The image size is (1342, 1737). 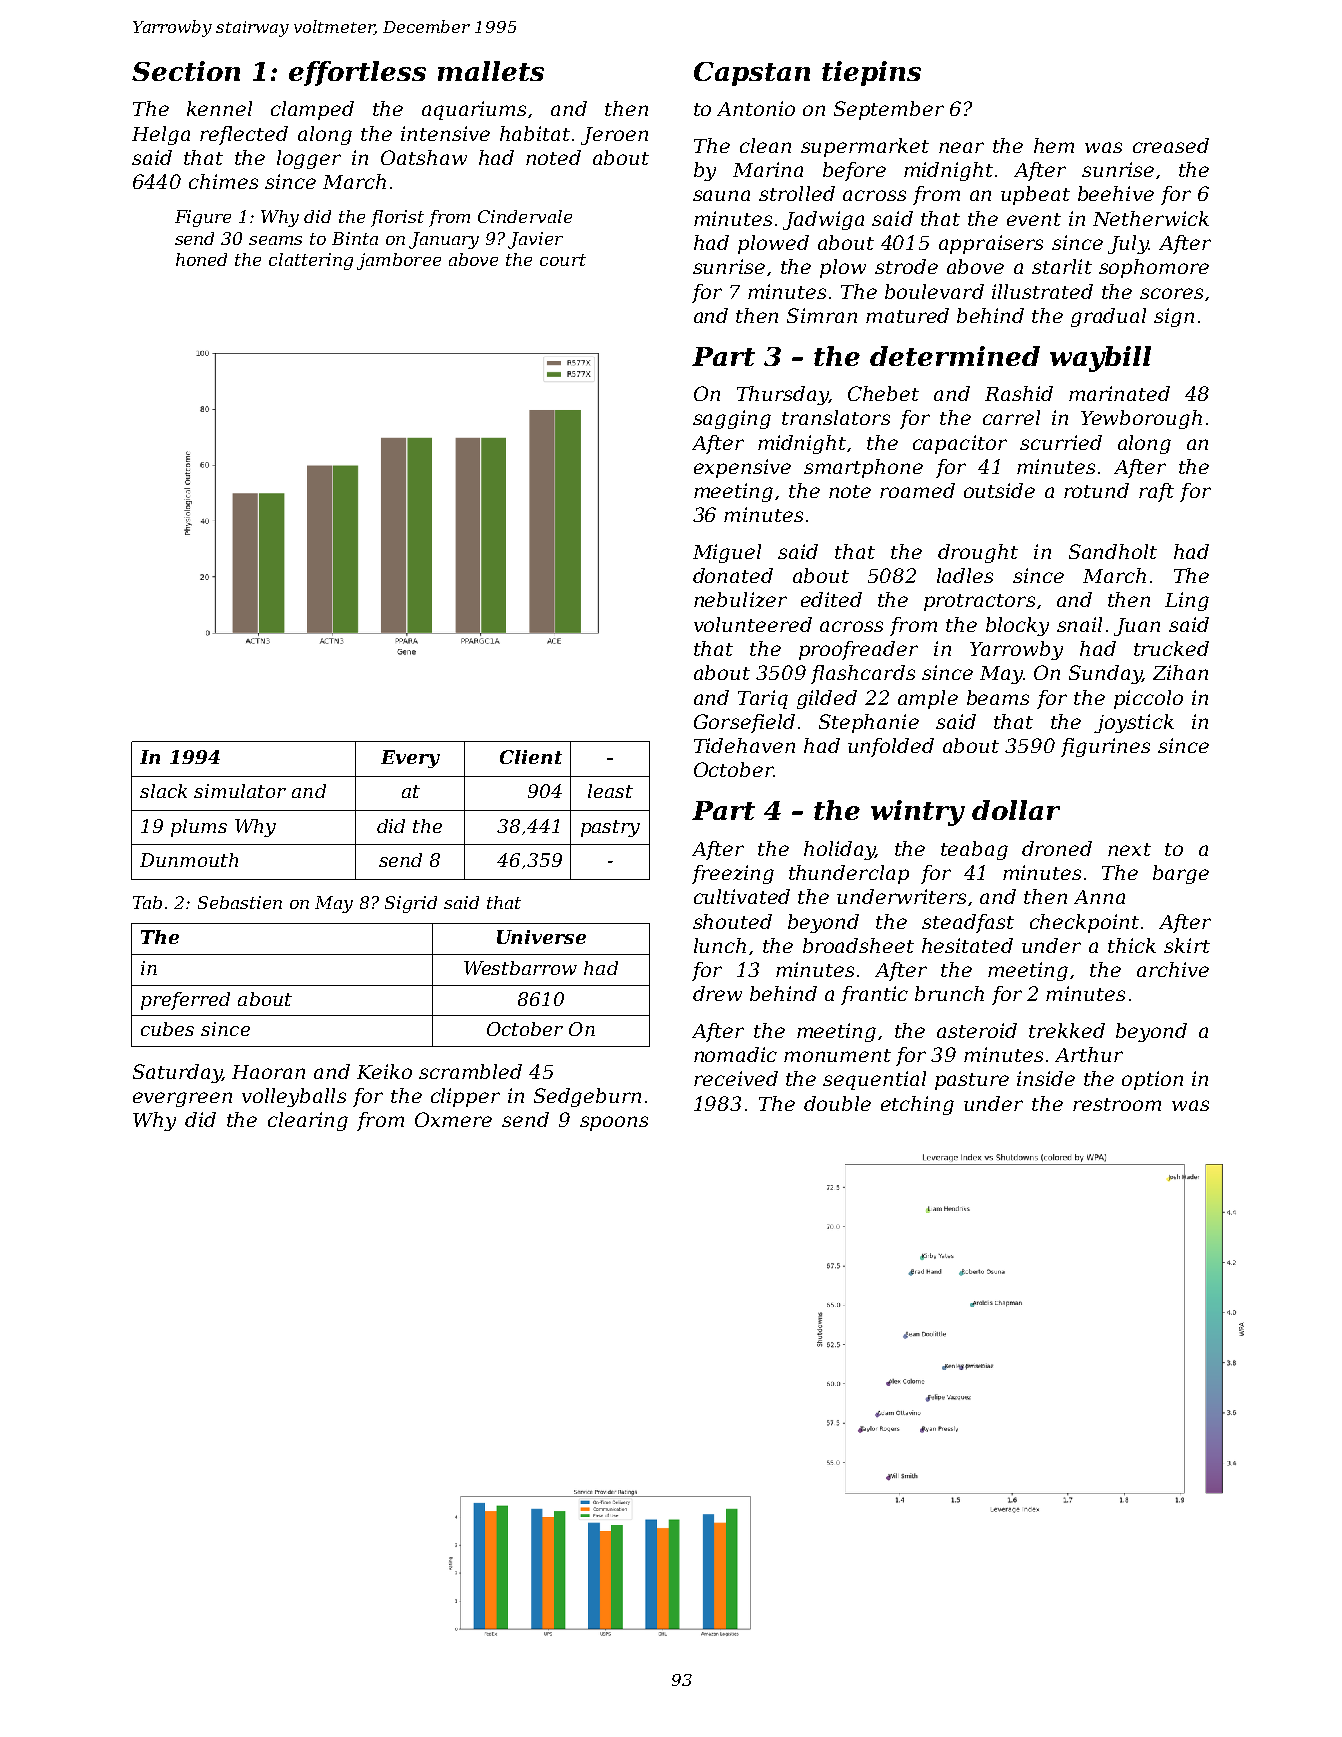 What do you see at coordinates (999, 490) in the screenshot?
I see `outside` at bounding box center [999, 490].
